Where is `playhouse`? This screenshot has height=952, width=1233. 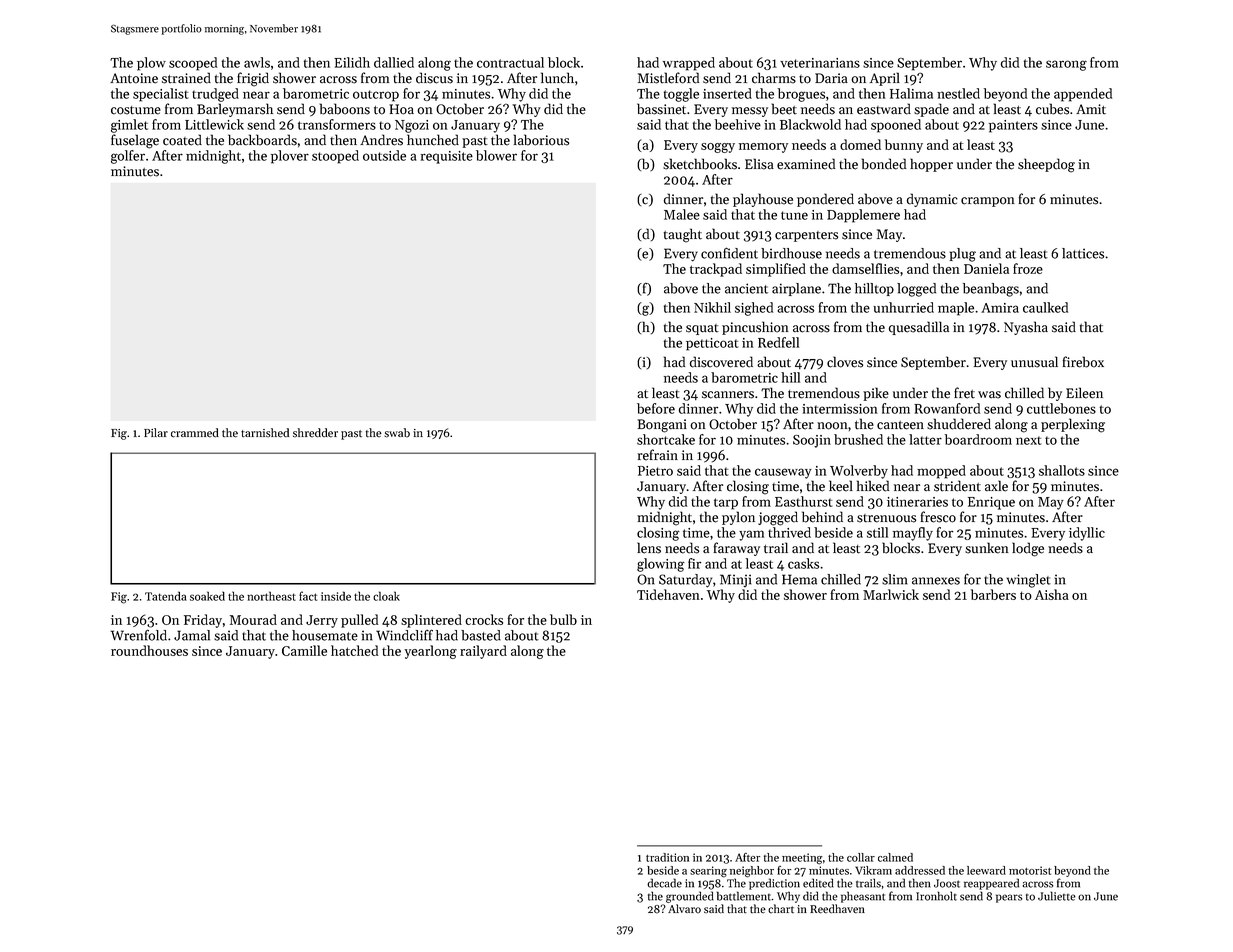
playhouse is located at coordinates (763, 200).
